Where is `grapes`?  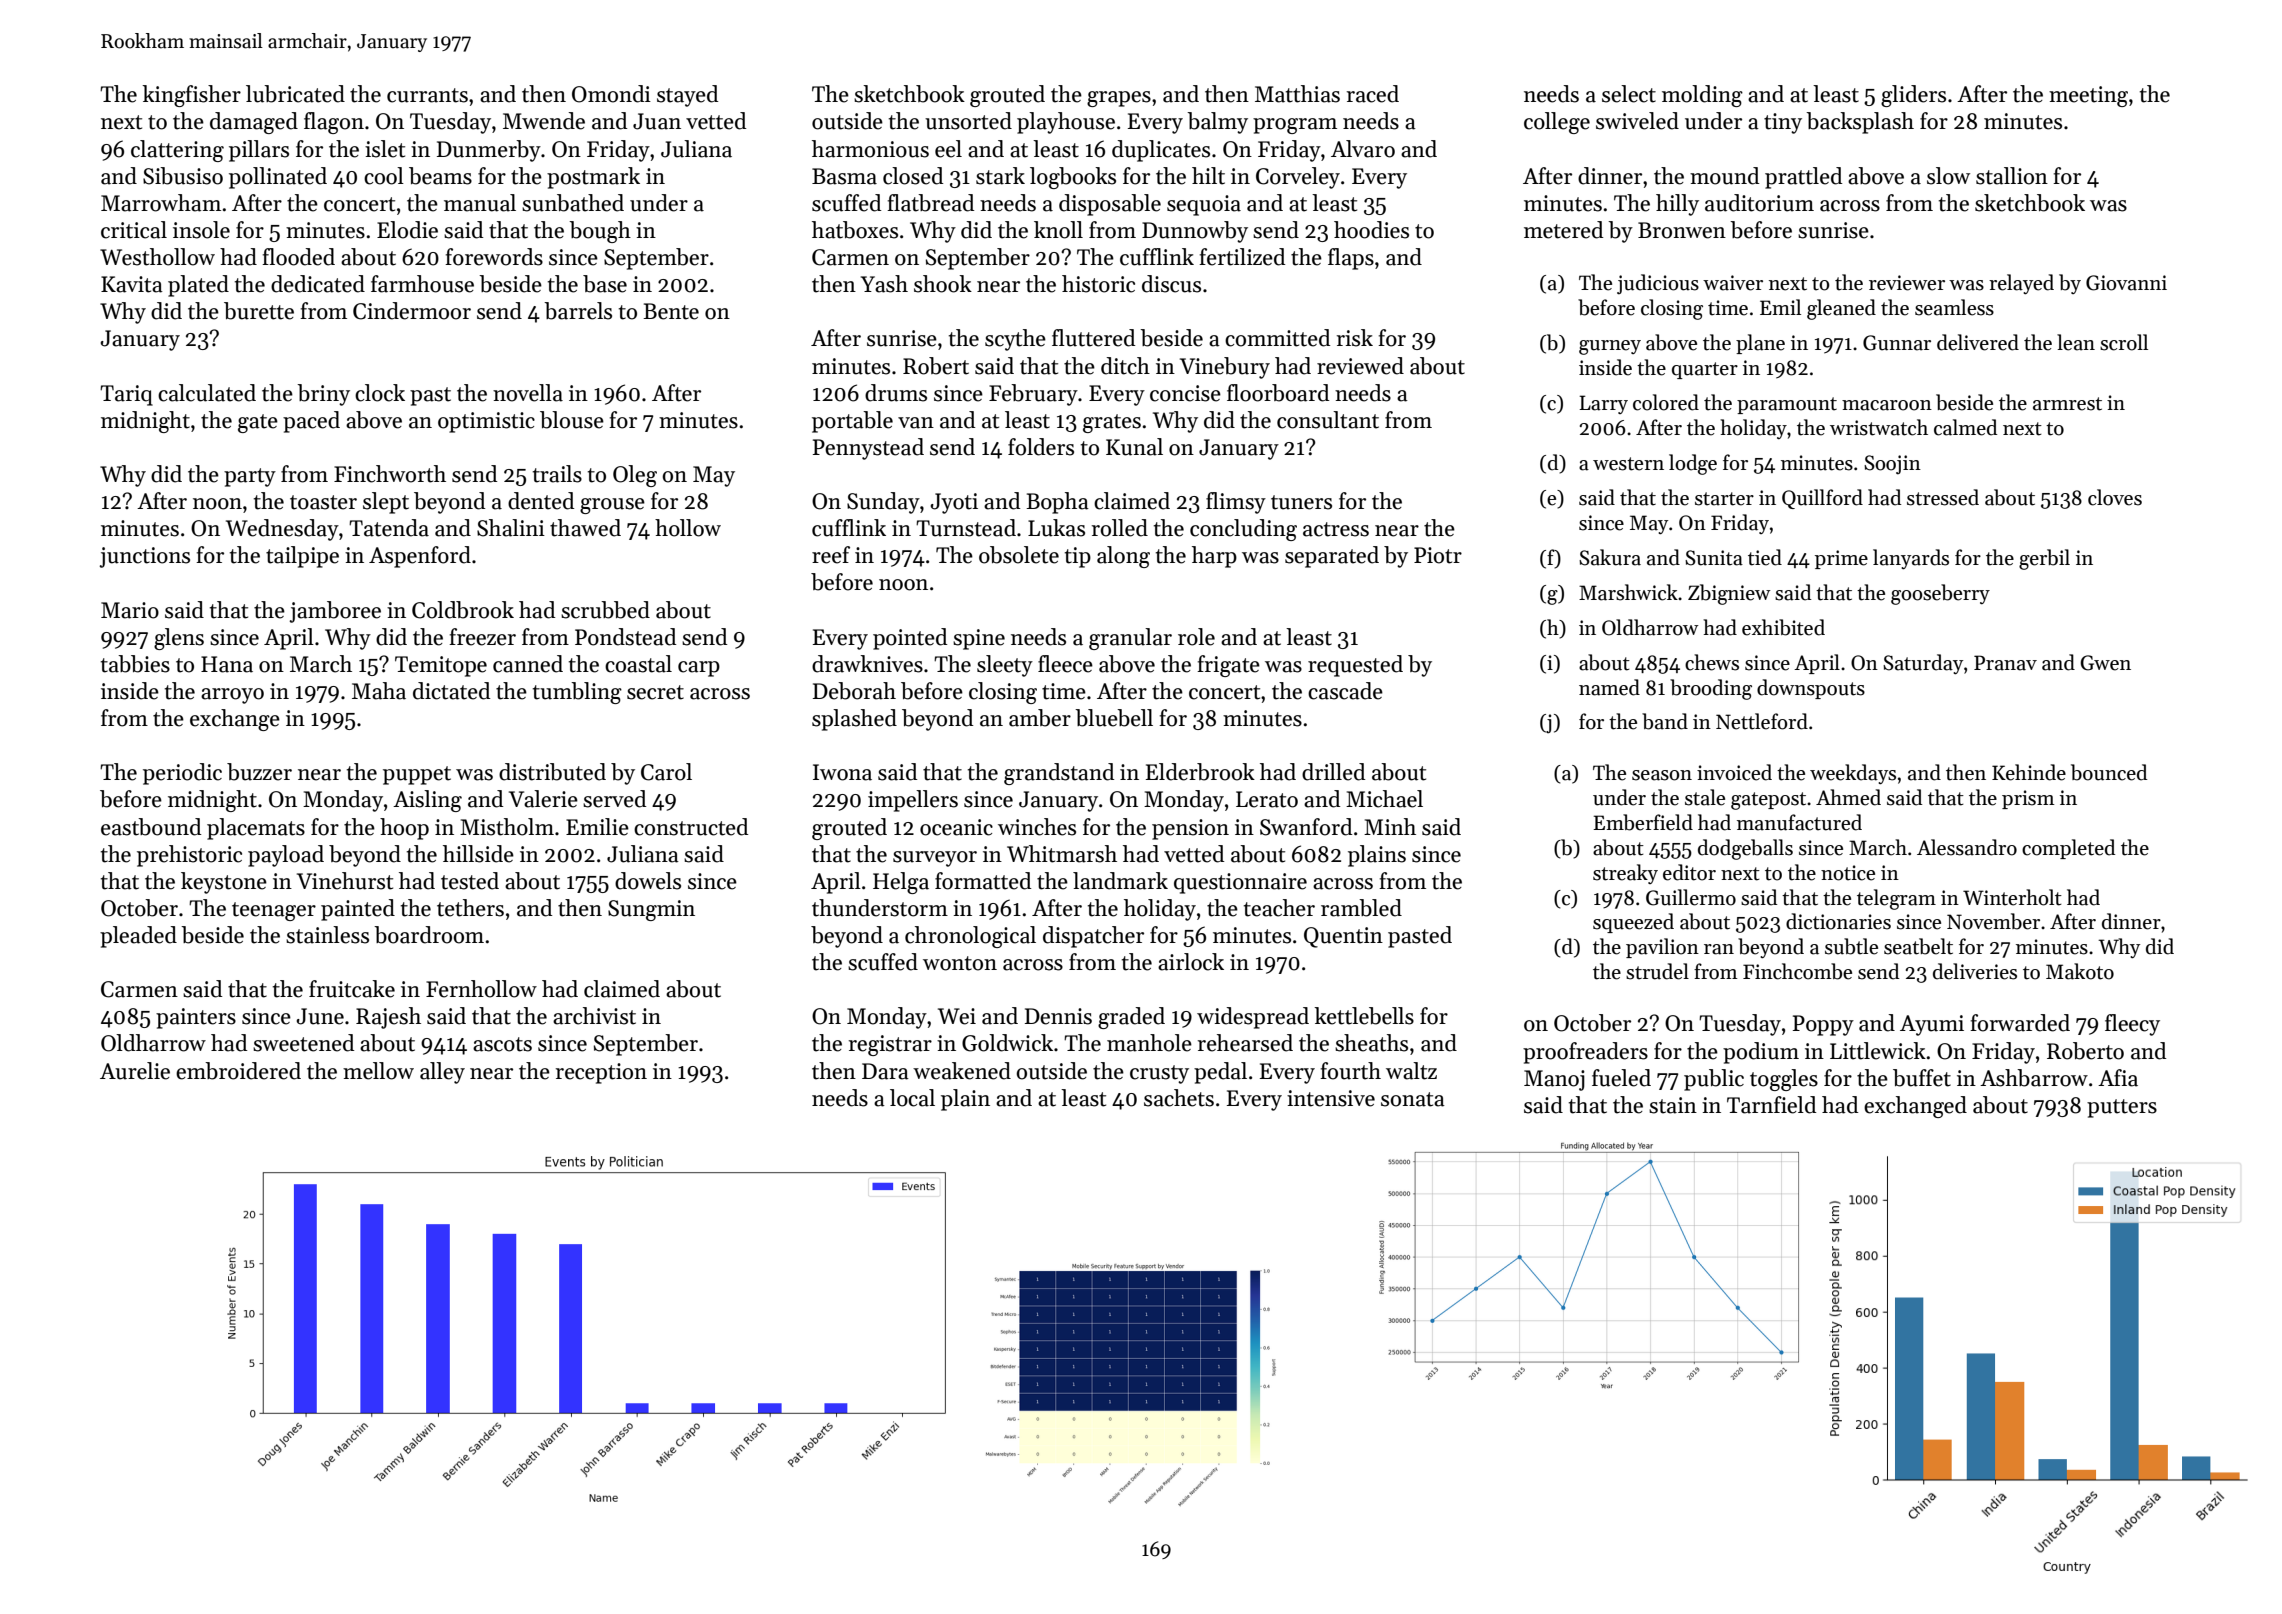 grapes is located at coordinates (1119, 99).
